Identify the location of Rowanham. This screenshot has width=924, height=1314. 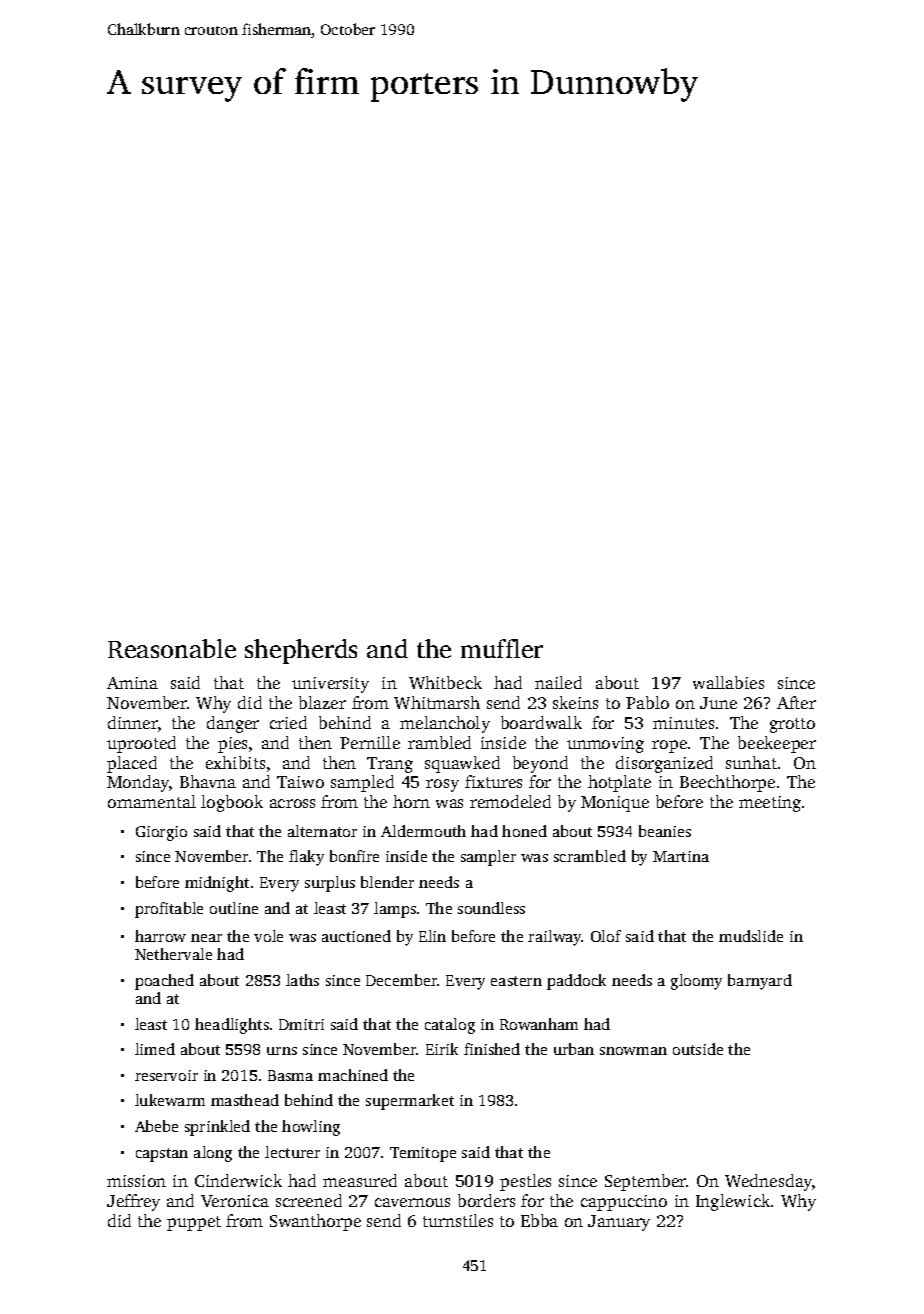
(539, 1024).
